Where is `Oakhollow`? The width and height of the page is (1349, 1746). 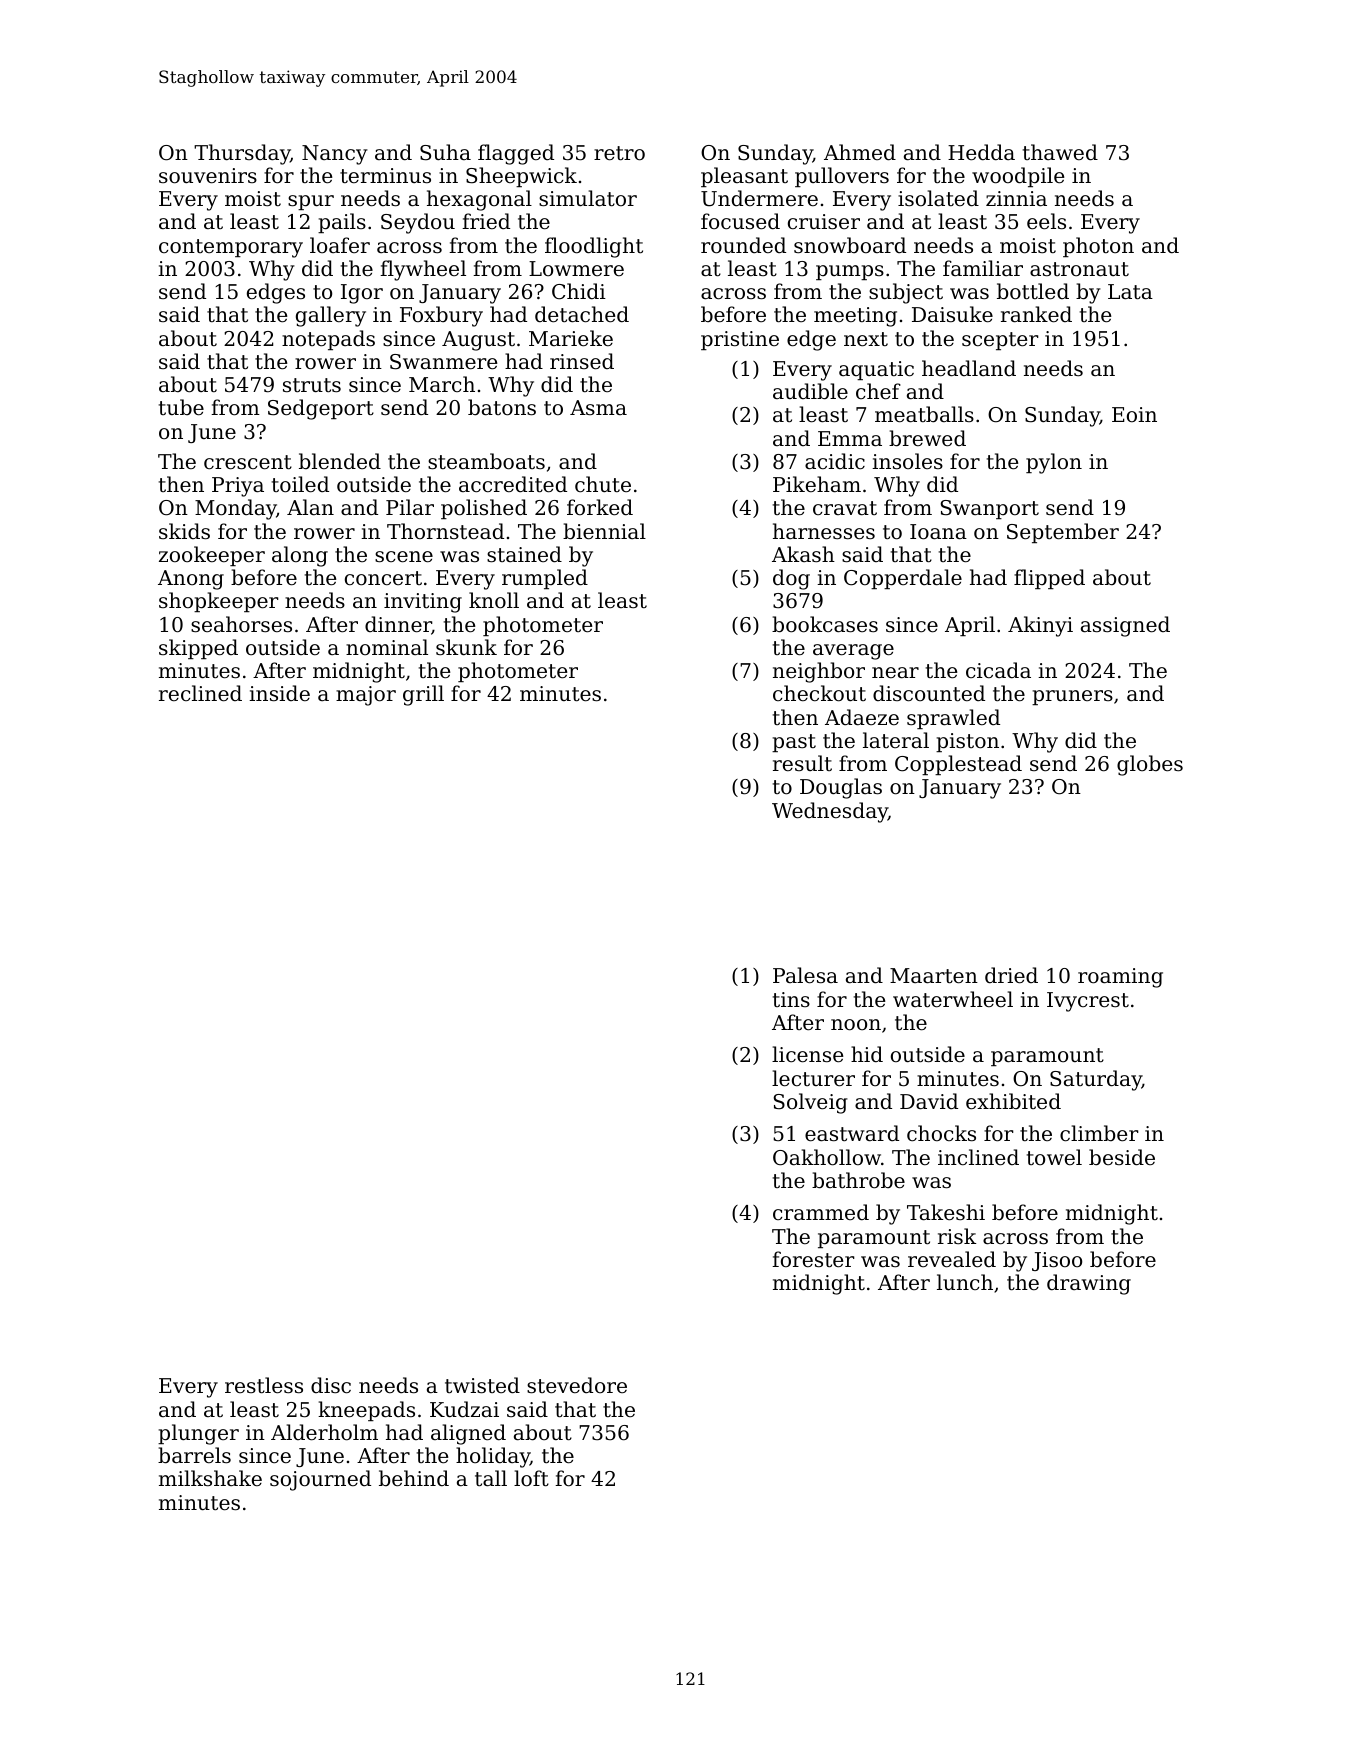
Oakhollow is located at coordinates (827, 1157).
